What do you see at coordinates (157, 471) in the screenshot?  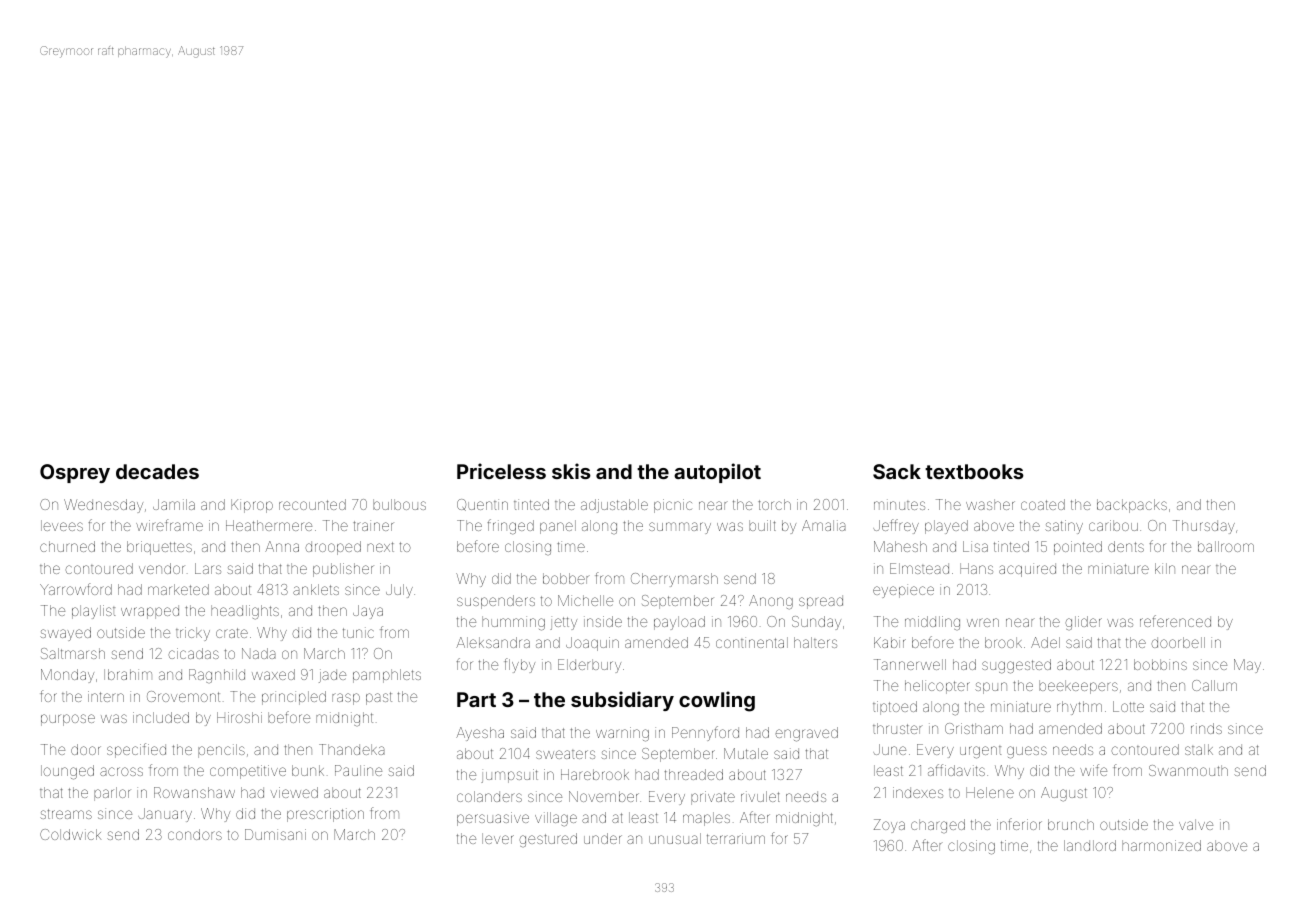 I see `decades` at bounding box center [157, 471].
